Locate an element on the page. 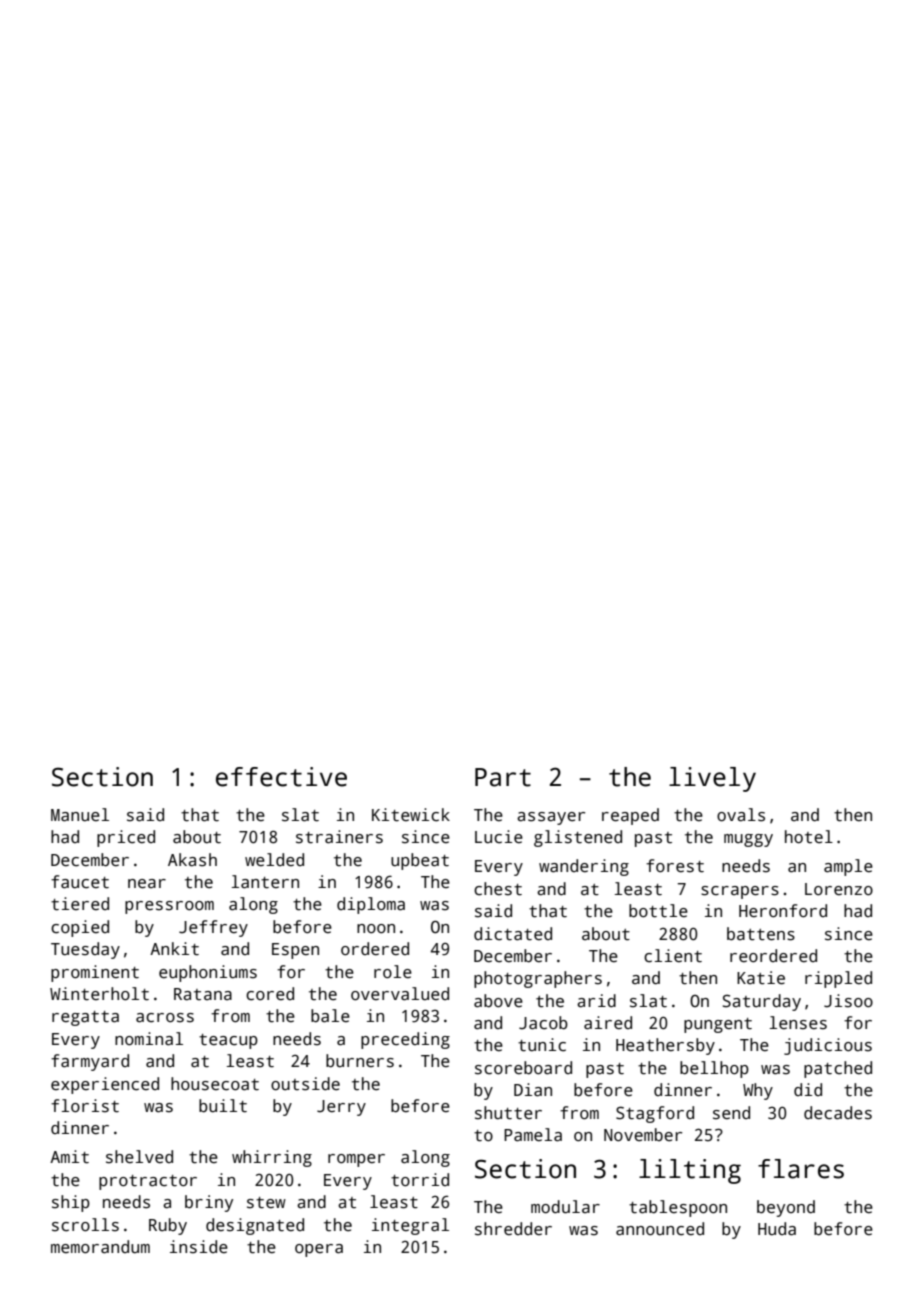  lively is located at coordinates (712, 779).
